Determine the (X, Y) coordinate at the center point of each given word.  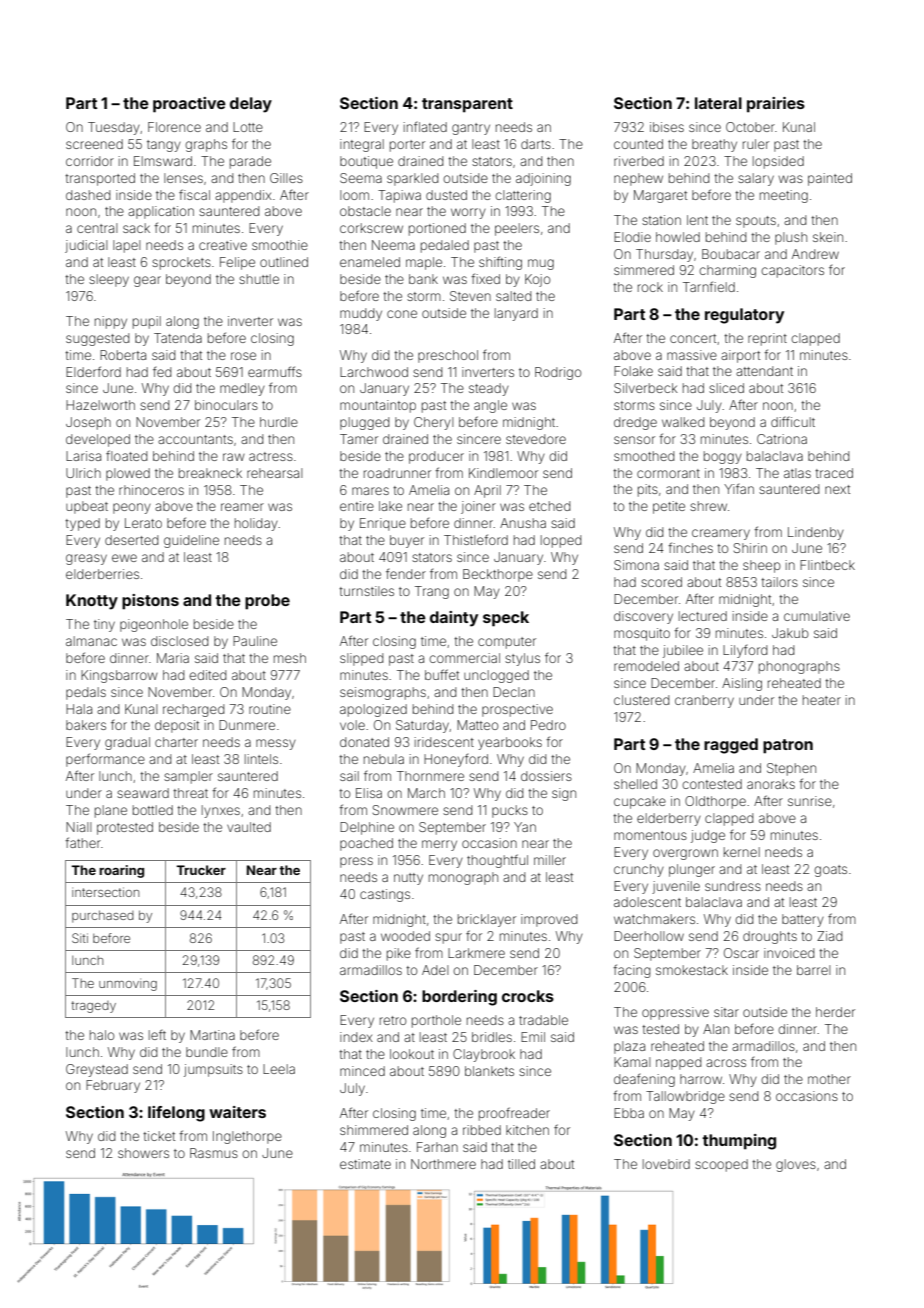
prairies (776, 105)
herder (835, 1012)
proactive (189, 105)
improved (549, 920)
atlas (797, 473)
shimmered (374, 1130)
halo (102, 1035)
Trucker (201, 870)
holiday (256, 524)
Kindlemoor (503, 473)
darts (536, 144)
